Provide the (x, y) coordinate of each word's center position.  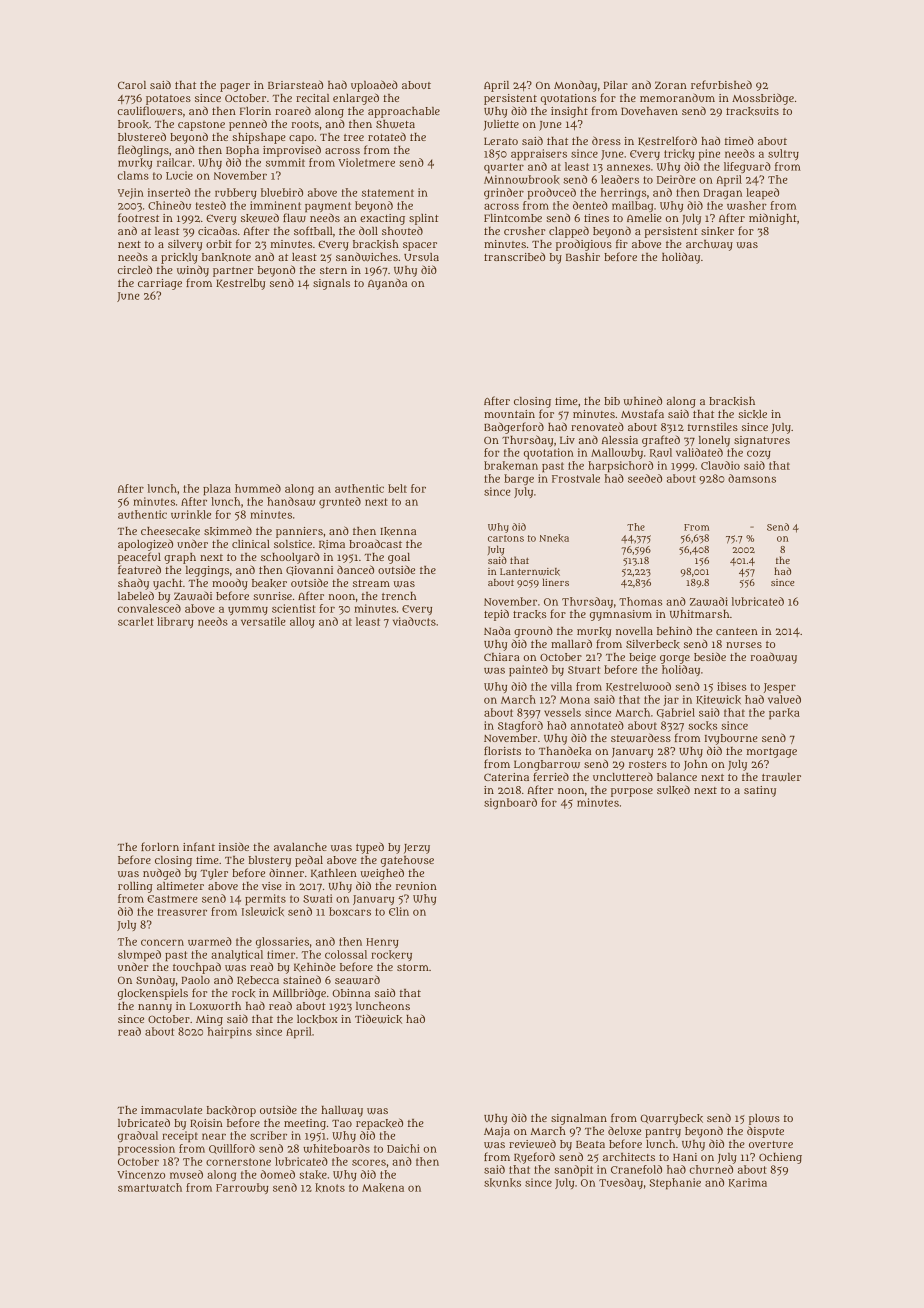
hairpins (230, 1033)
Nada (497, 630)
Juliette (501, 125)
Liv (567, 440)
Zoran (671, 85)
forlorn (160, 846)
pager (235, 87)
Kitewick (718, 700)
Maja (497, 1132)
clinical (251, 544)
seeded (645, 478)
